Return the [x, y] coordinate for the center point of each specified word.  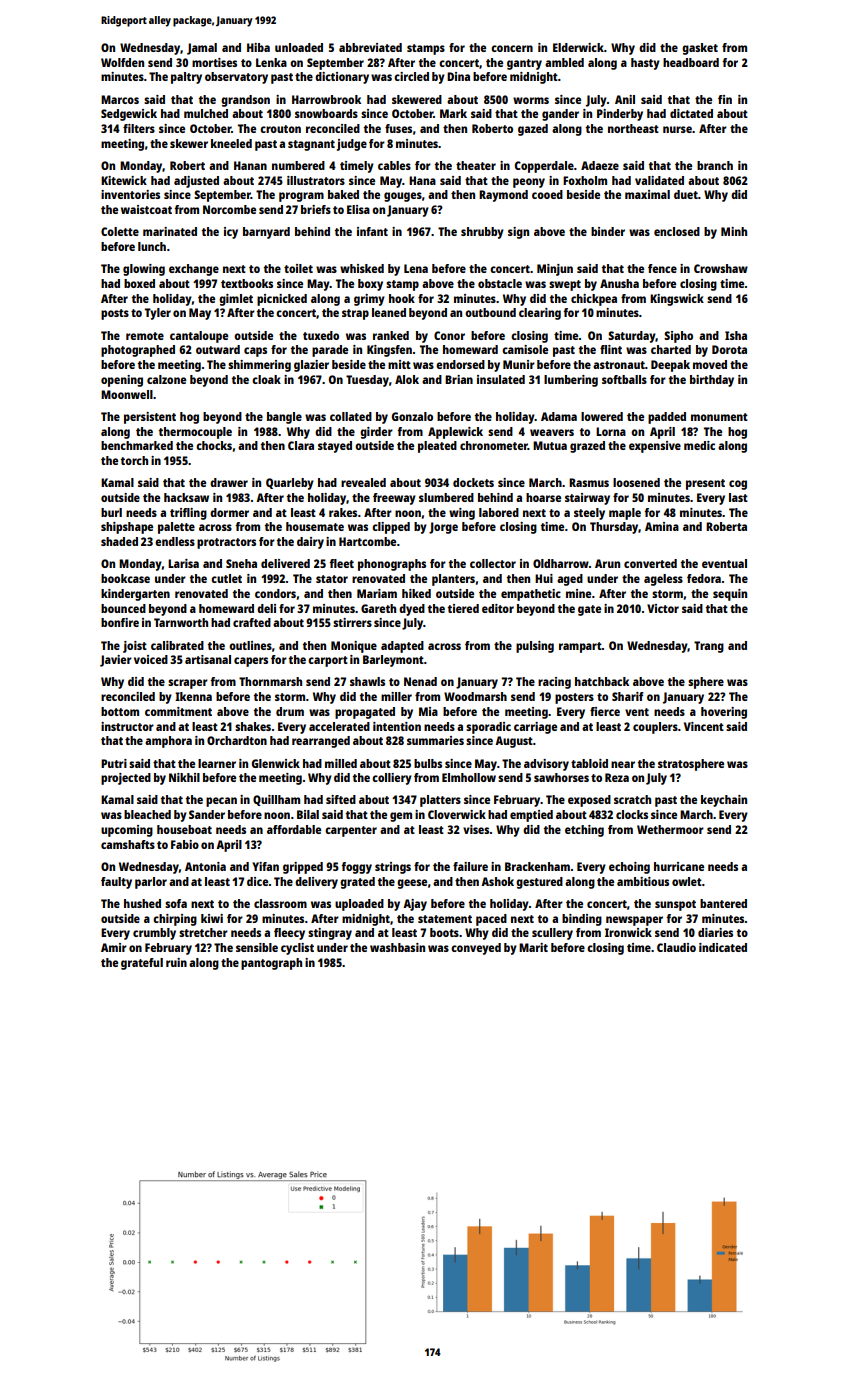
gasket [700, 49]
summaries [435, 740]
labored [499, 512]
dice [257, 881]
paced [491, 920]
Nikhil [184, 777]
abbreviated [370, 47]
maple [625, 514]
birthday [712, 381]
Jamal [202, 49]
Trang [709, 647]
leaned [389, 312]
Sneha [241, 563]
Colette [120, 231]
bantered [723, 903]
